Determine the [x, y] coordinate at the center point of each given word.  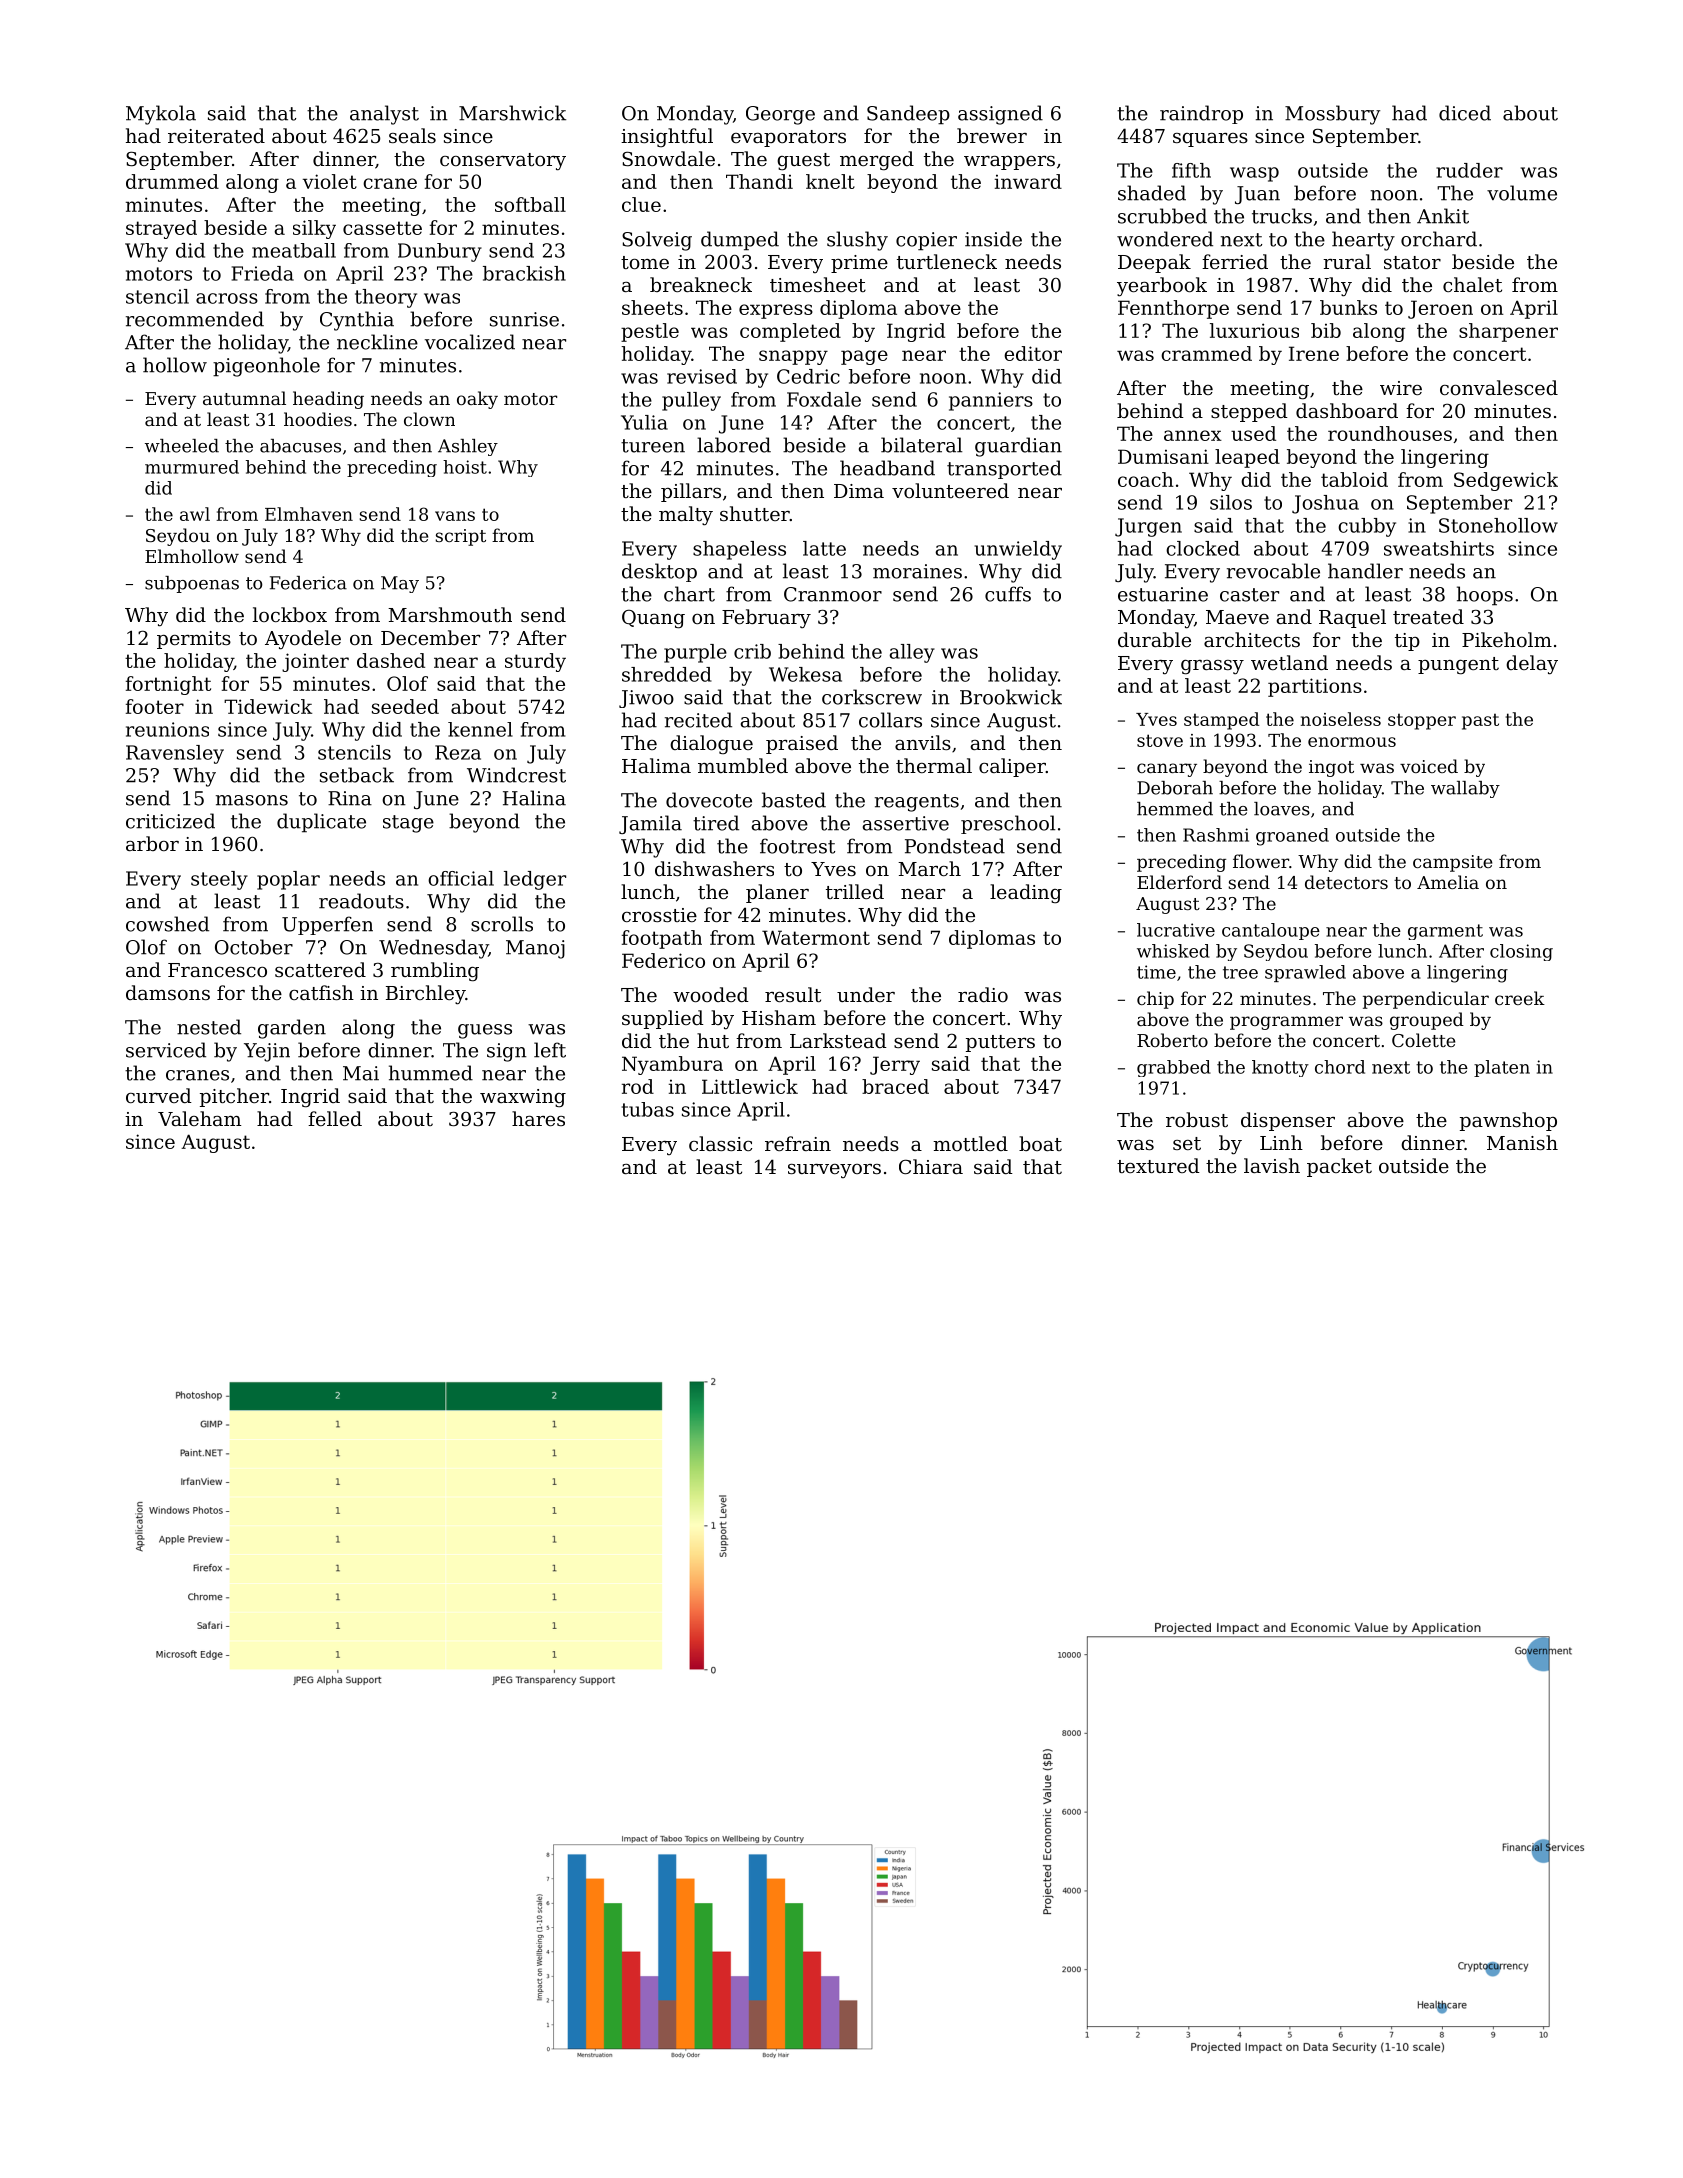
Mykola [161, 115]
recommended [195, 319]
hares [538, 1118]
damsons [168, 992]
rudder [1469, 170]
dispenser [1288, 1121]
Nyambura [672, 1065]
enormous [1352, 742]
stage [408, 824]
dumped [740, 241]
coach [1146, 479]
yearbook [1162, 287]
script [460, 537]
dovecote [709, 800]
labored [734, 445]
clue [641, 204]
